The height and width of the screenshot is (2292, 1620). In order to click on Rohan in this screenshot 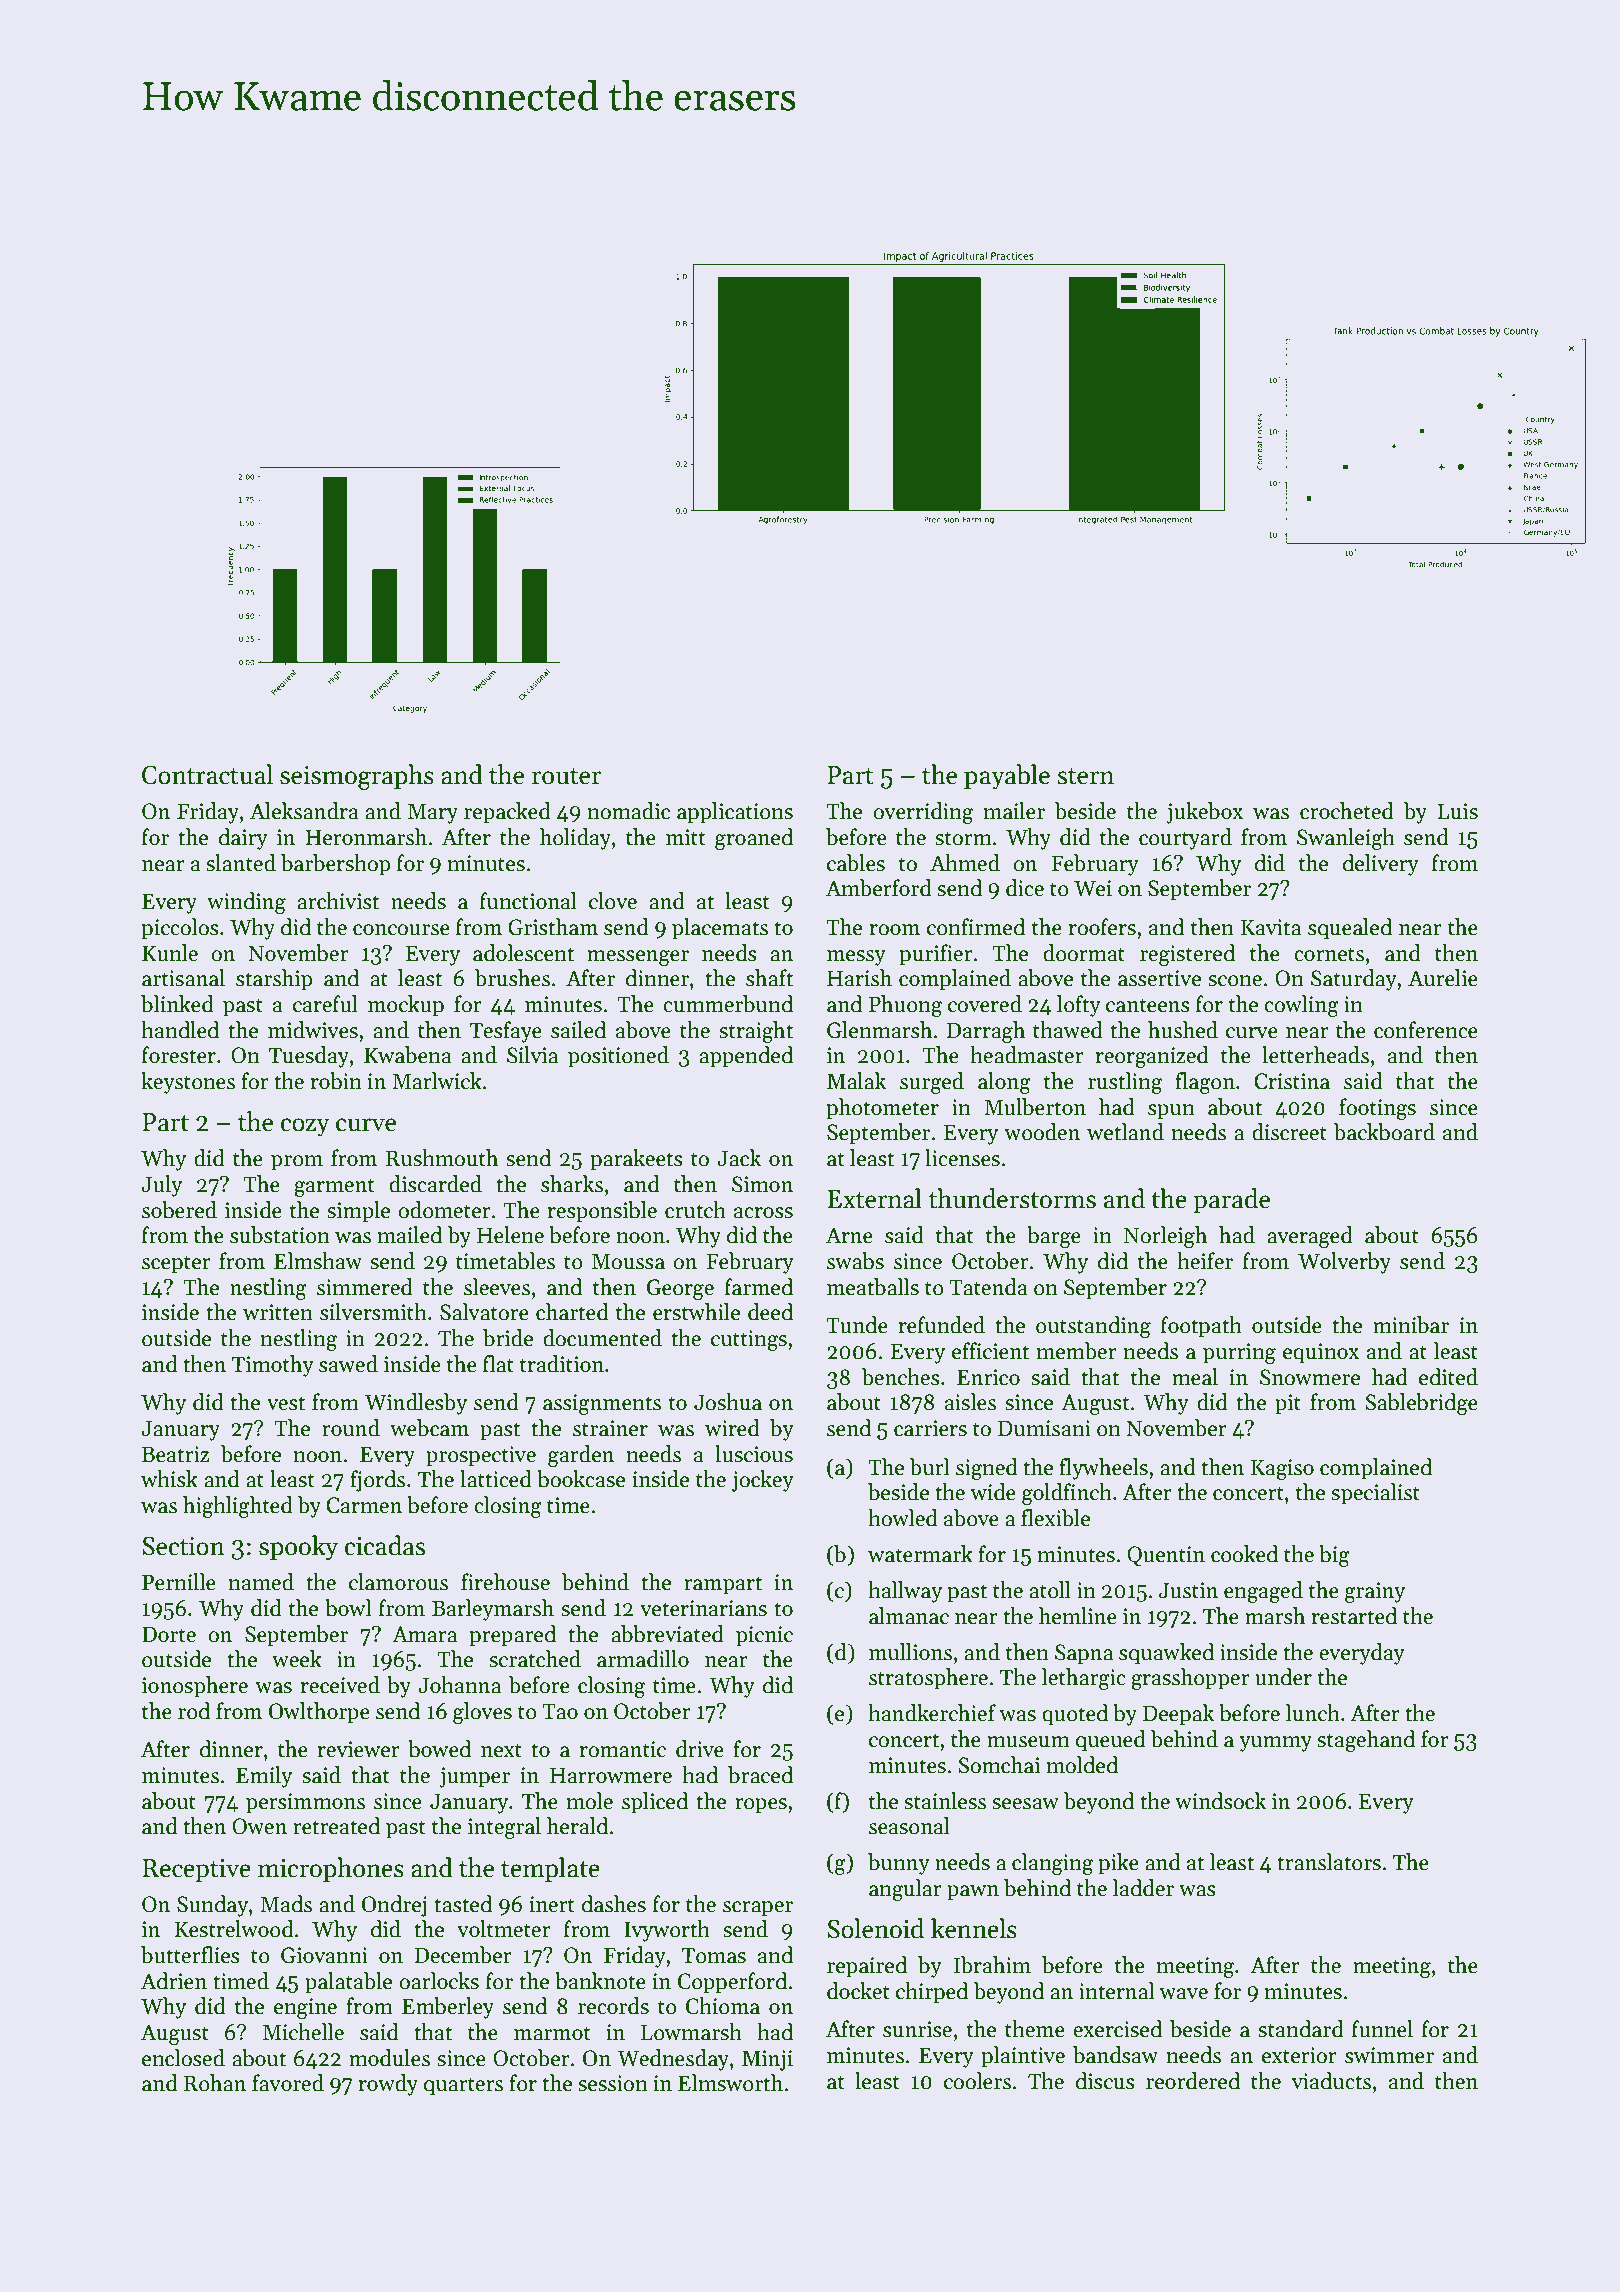, I will do `click(215, 2083)`.
